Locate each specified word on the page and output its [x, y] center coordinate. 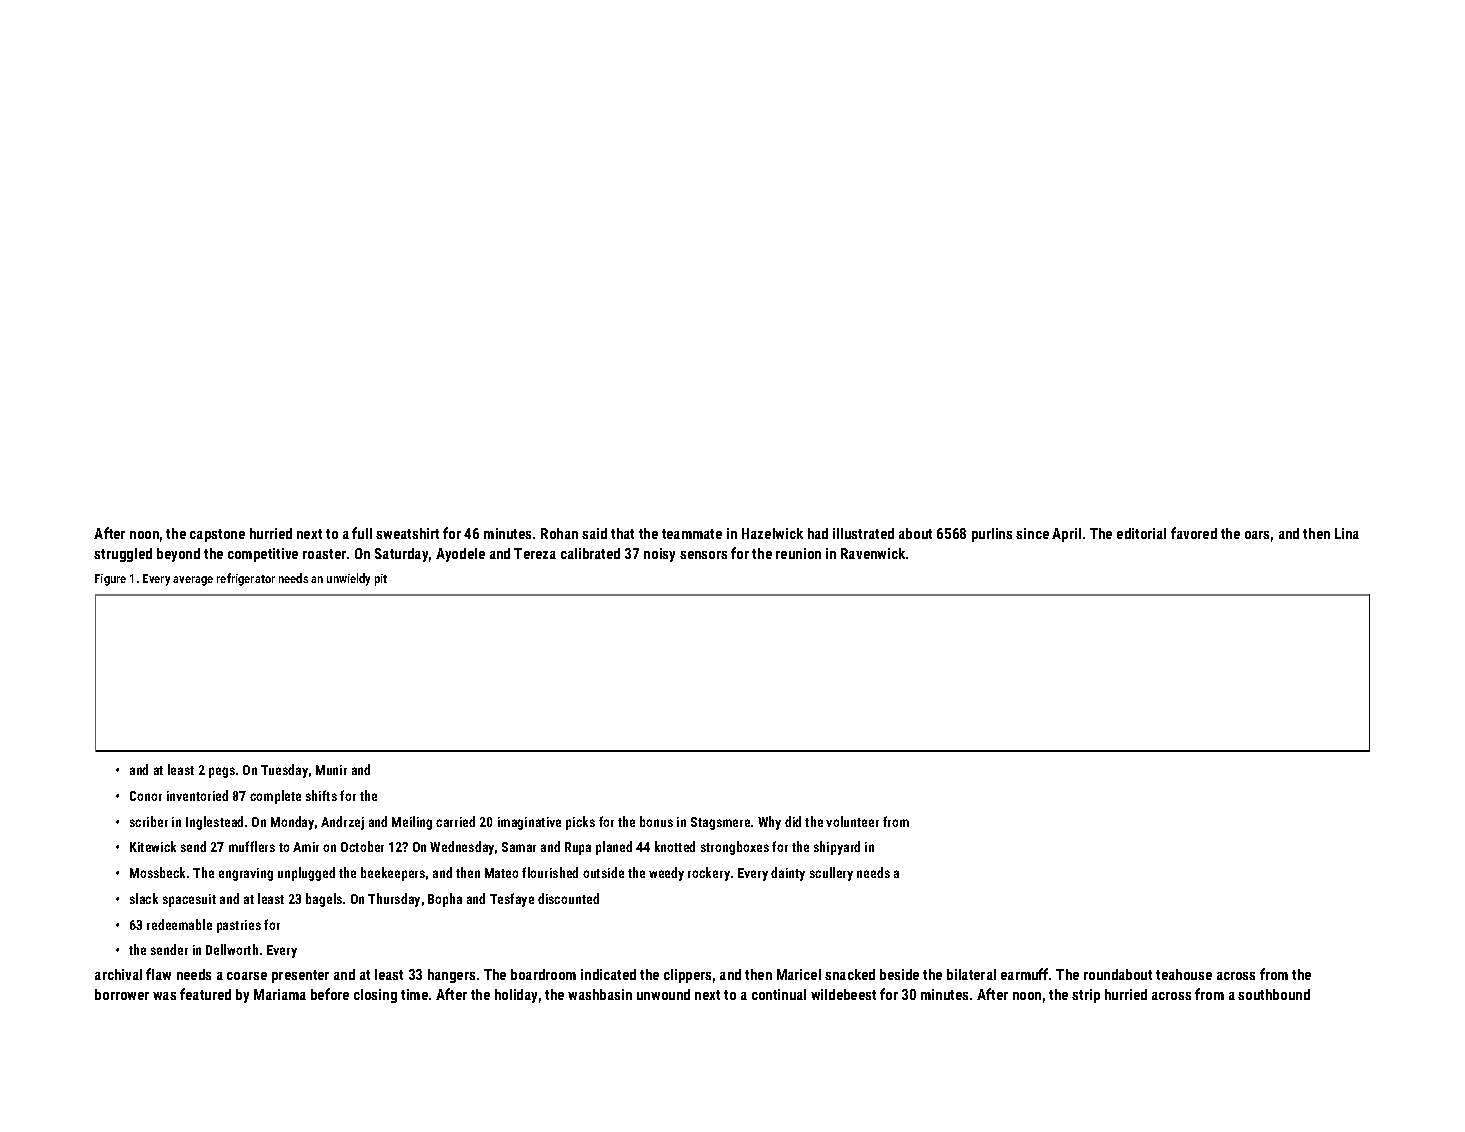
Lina [1347, 533]
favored [1194, 533]
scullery [831, 874]
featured [205, 994]
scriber [149, 821]
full [362, 533]
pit [381, 580]
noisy [659, 555]
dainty [788, 874]
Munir [331, 770]
